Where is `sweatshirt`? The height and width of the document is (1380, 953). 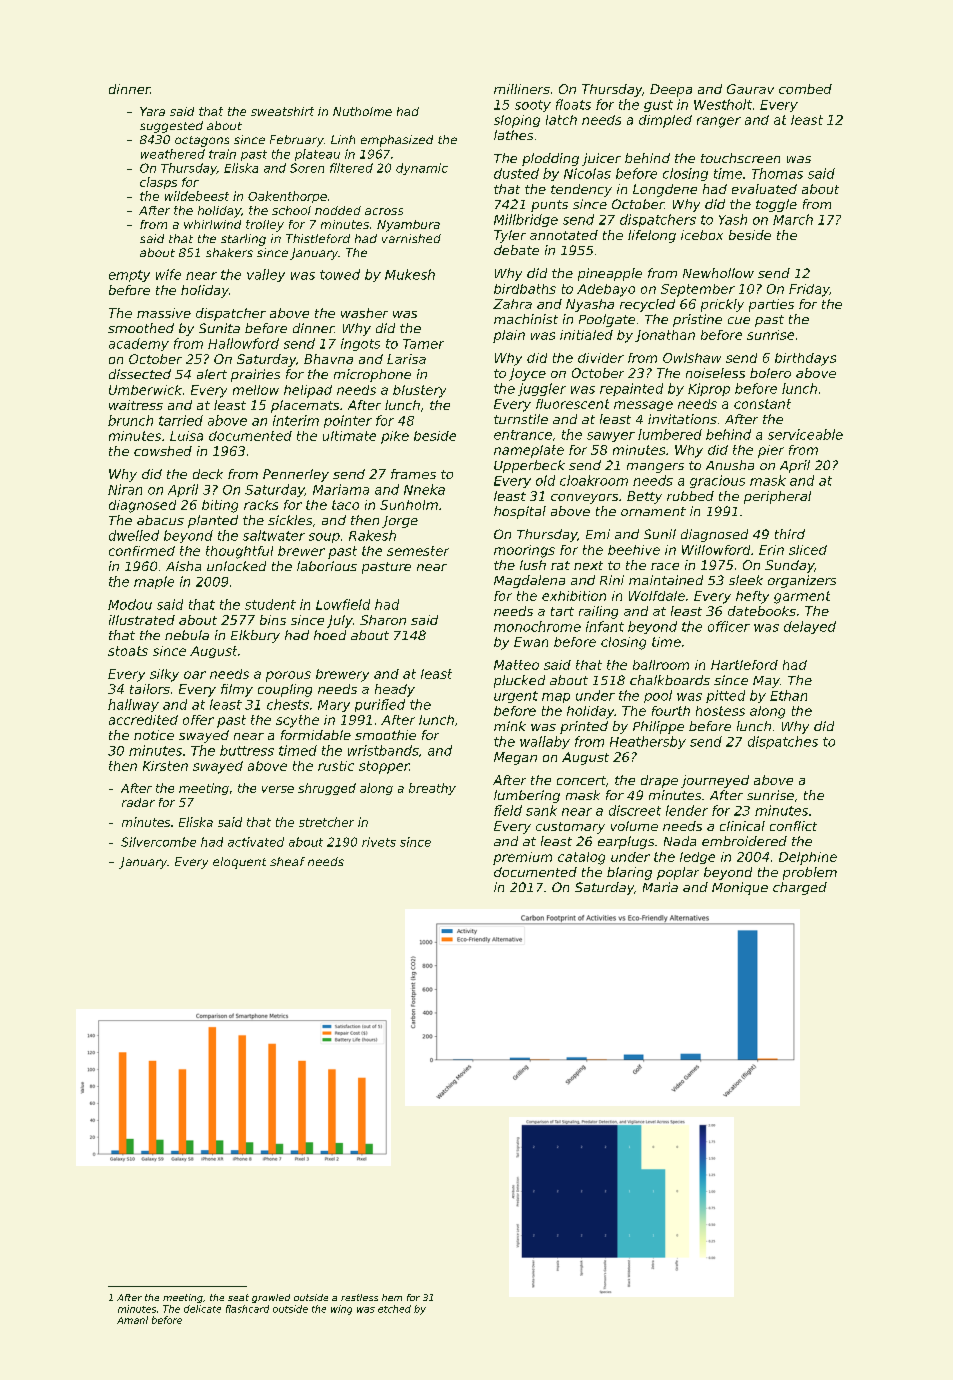 sweatshirt is located at coordinates (282, 111).
